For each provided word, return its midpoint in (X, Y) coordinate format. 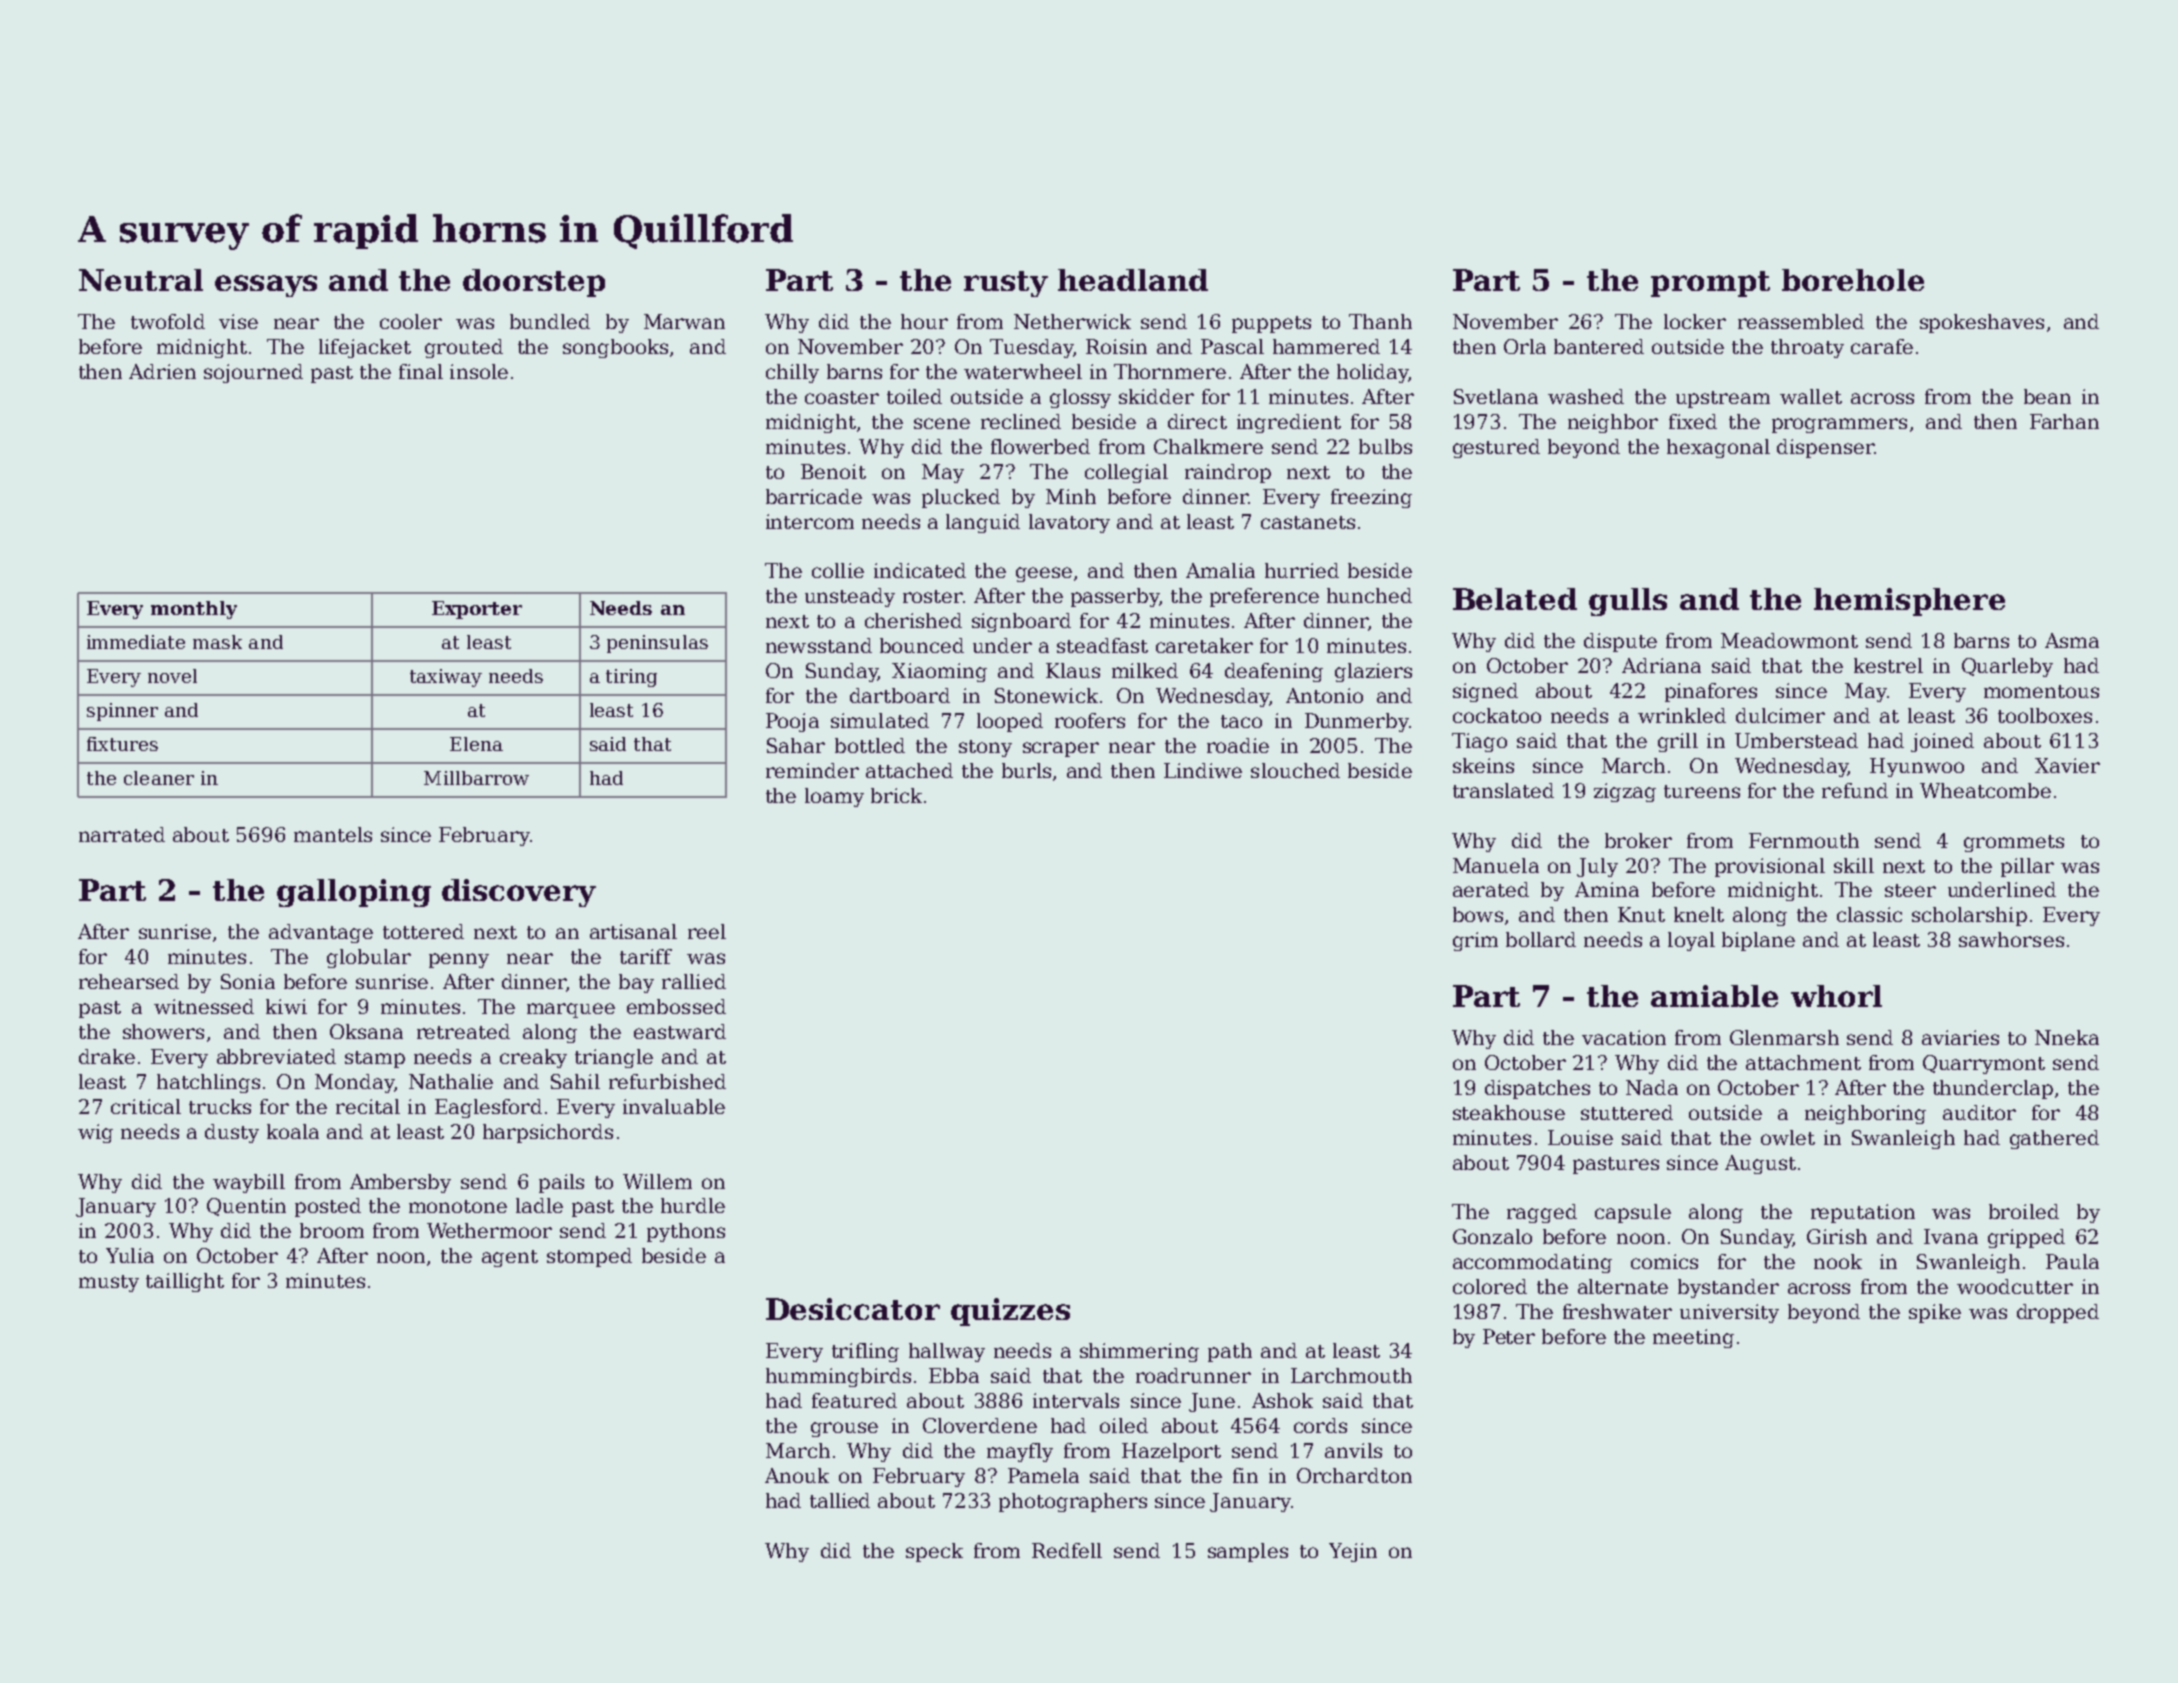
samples (1248, 1552)
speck (934, 1552)
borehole (1853, 280)
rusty (1006, 284)
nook (1838, 1261)
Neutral (141, 280)
